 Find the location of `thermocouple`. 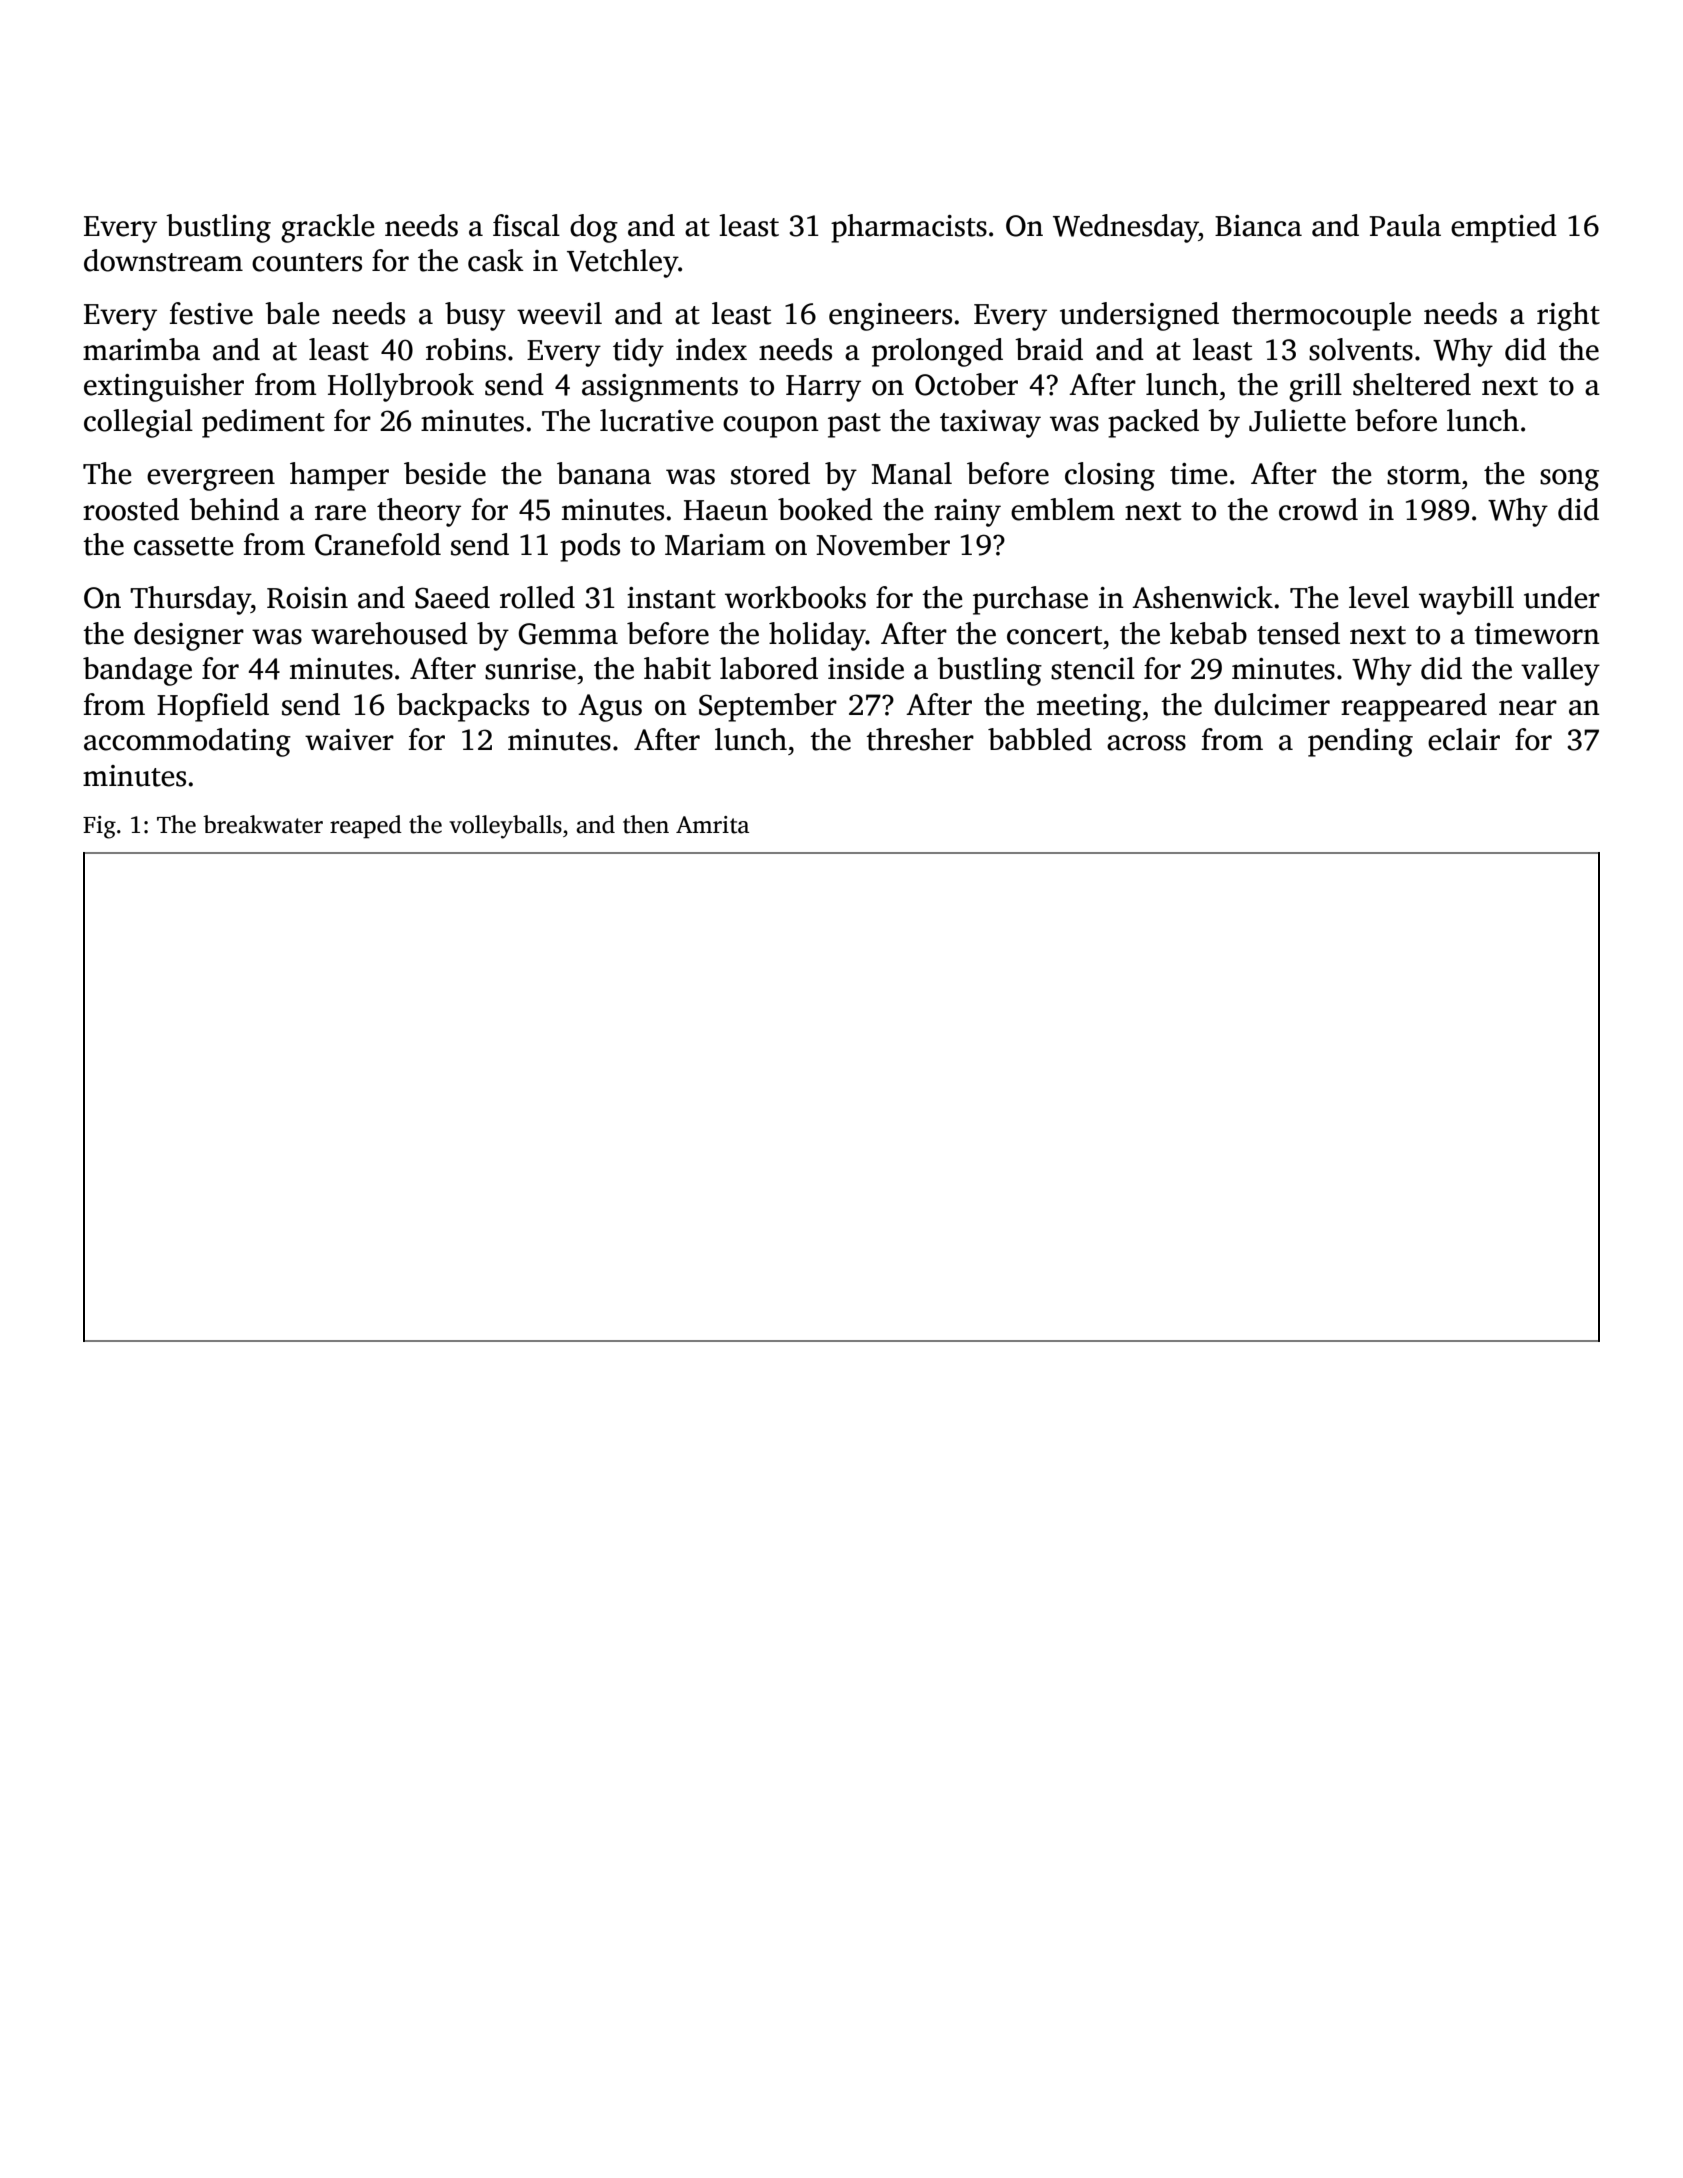

thermocouple is located at coordinates (1321, 316).
